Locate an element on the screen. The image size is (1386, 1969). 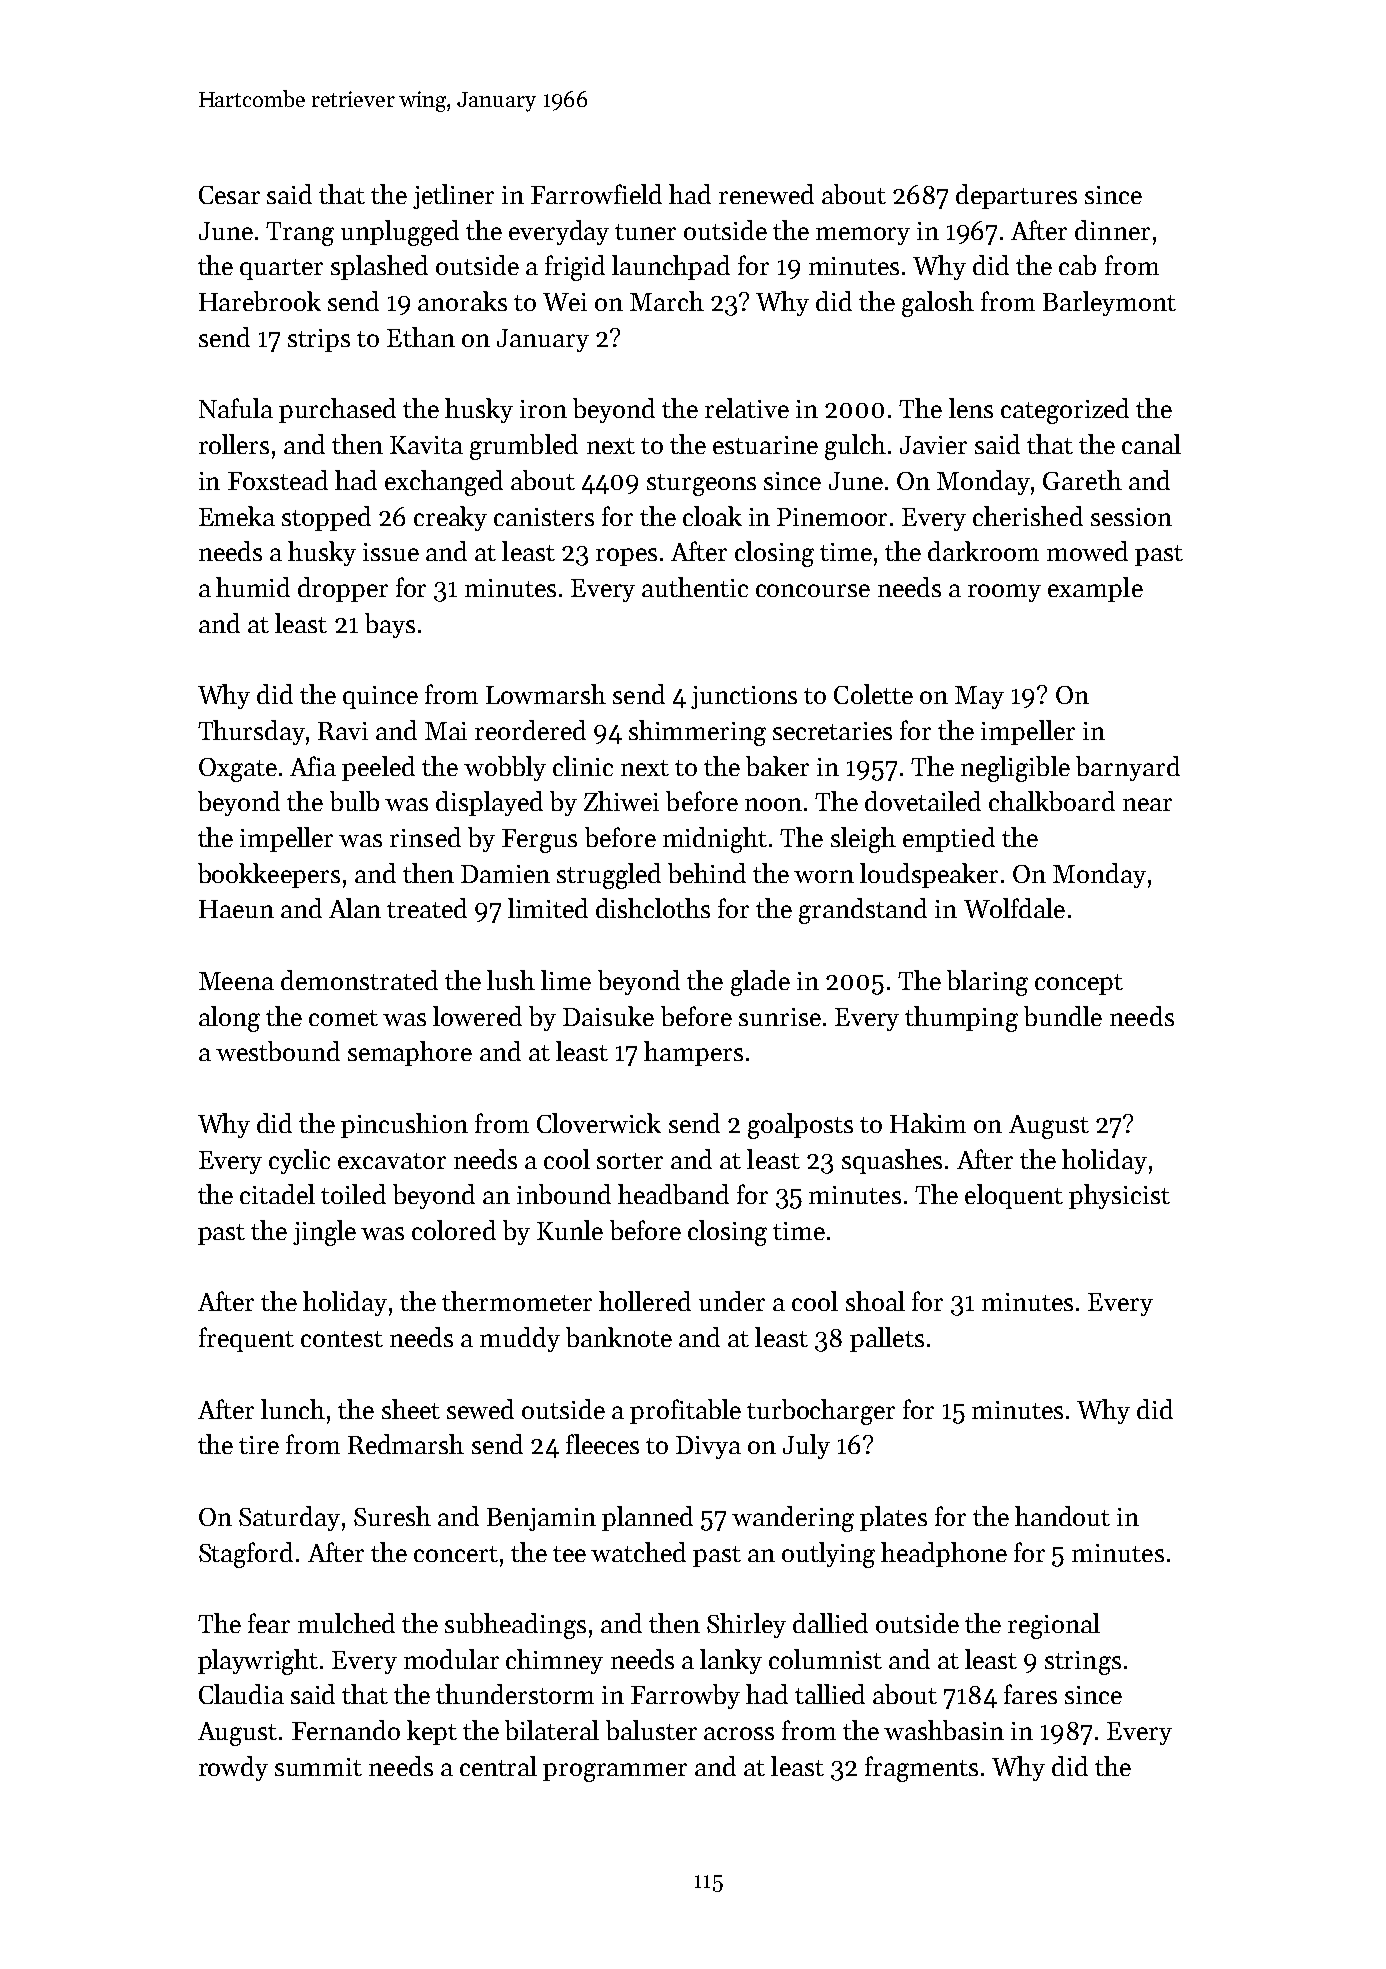
along is located at coordinates (229, 1019).
